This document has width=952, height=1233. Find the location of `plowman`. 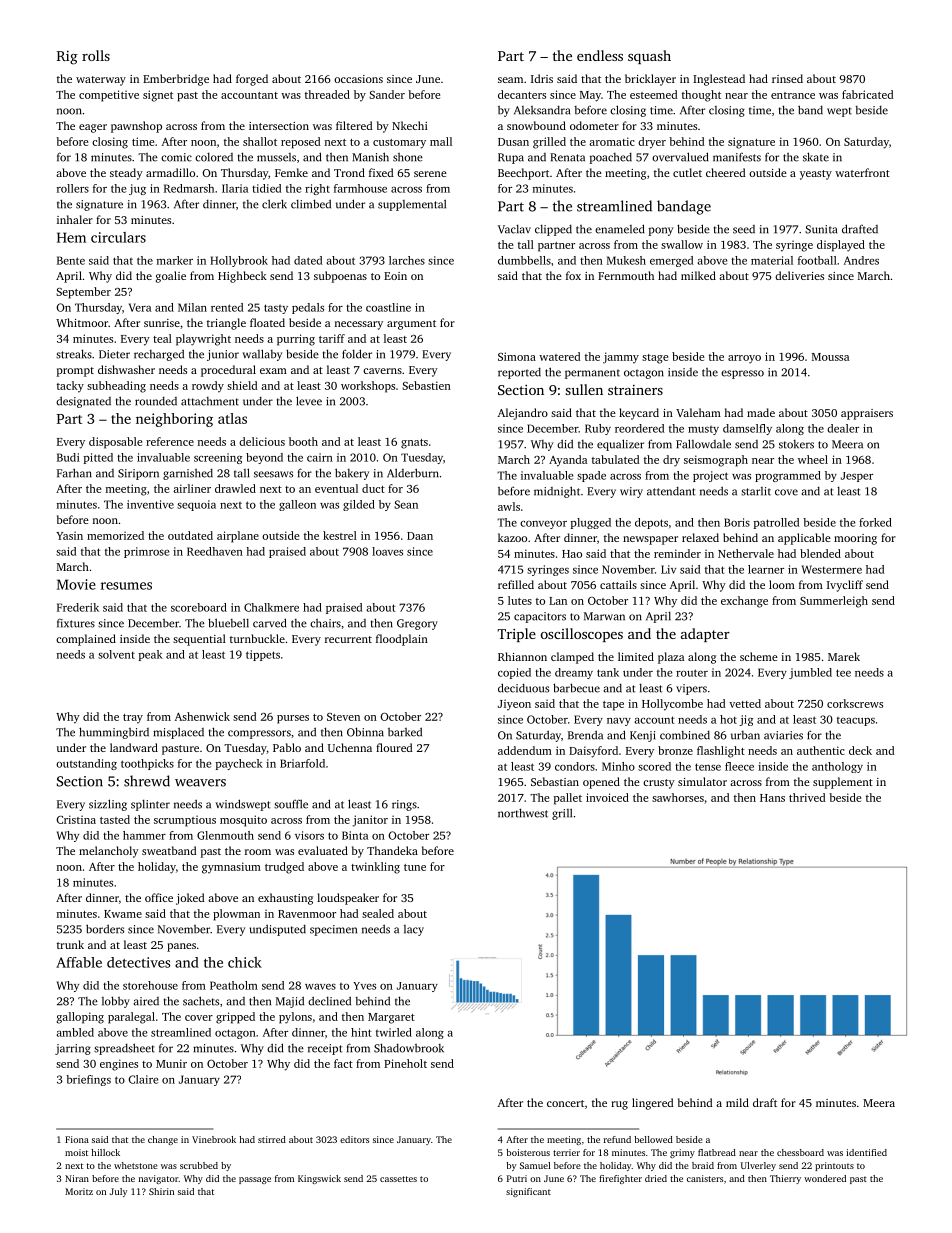

plowman is located at coordinates (236, 915).
